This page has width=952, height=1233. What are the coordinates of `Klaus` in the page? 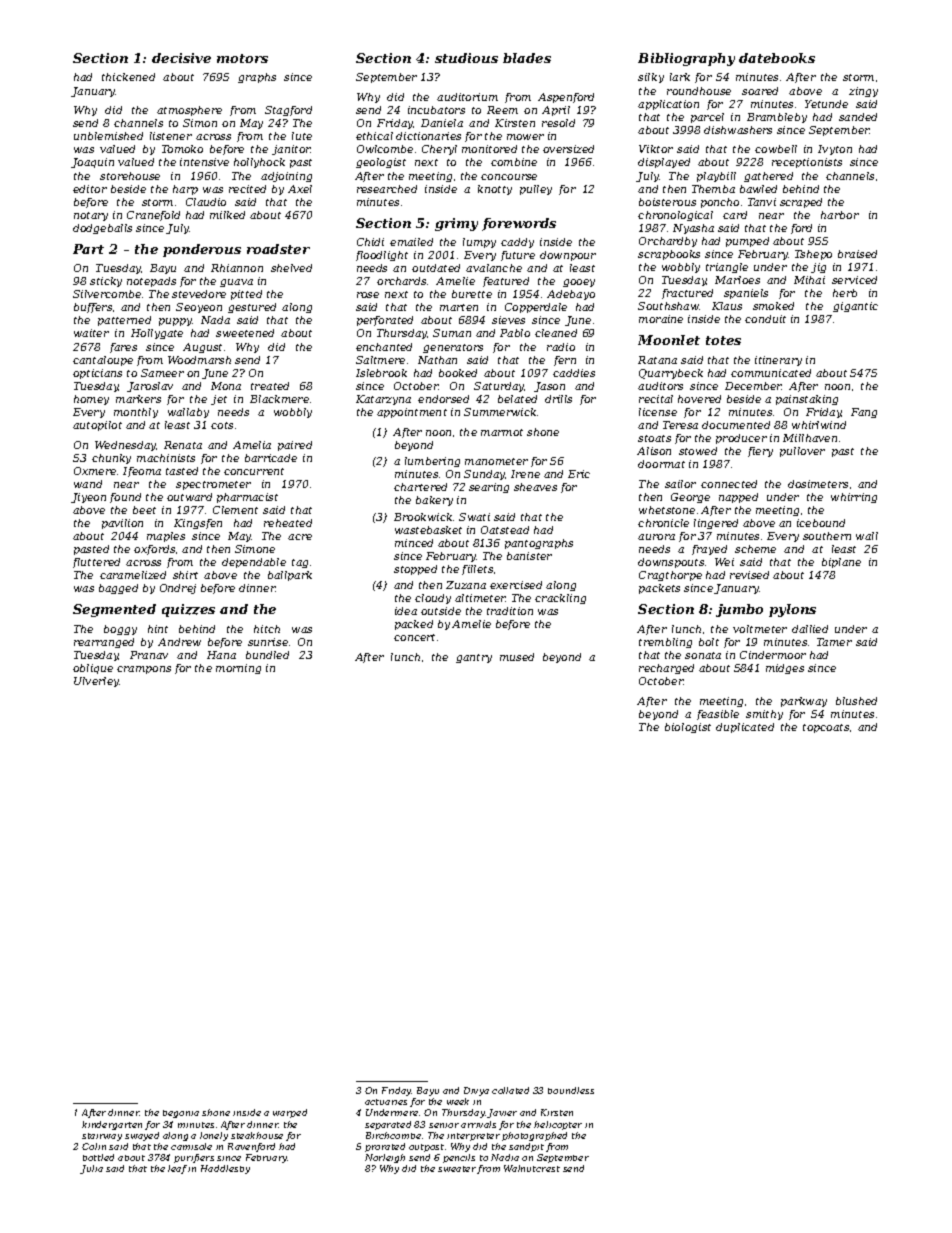 It's located at (727, 306).
